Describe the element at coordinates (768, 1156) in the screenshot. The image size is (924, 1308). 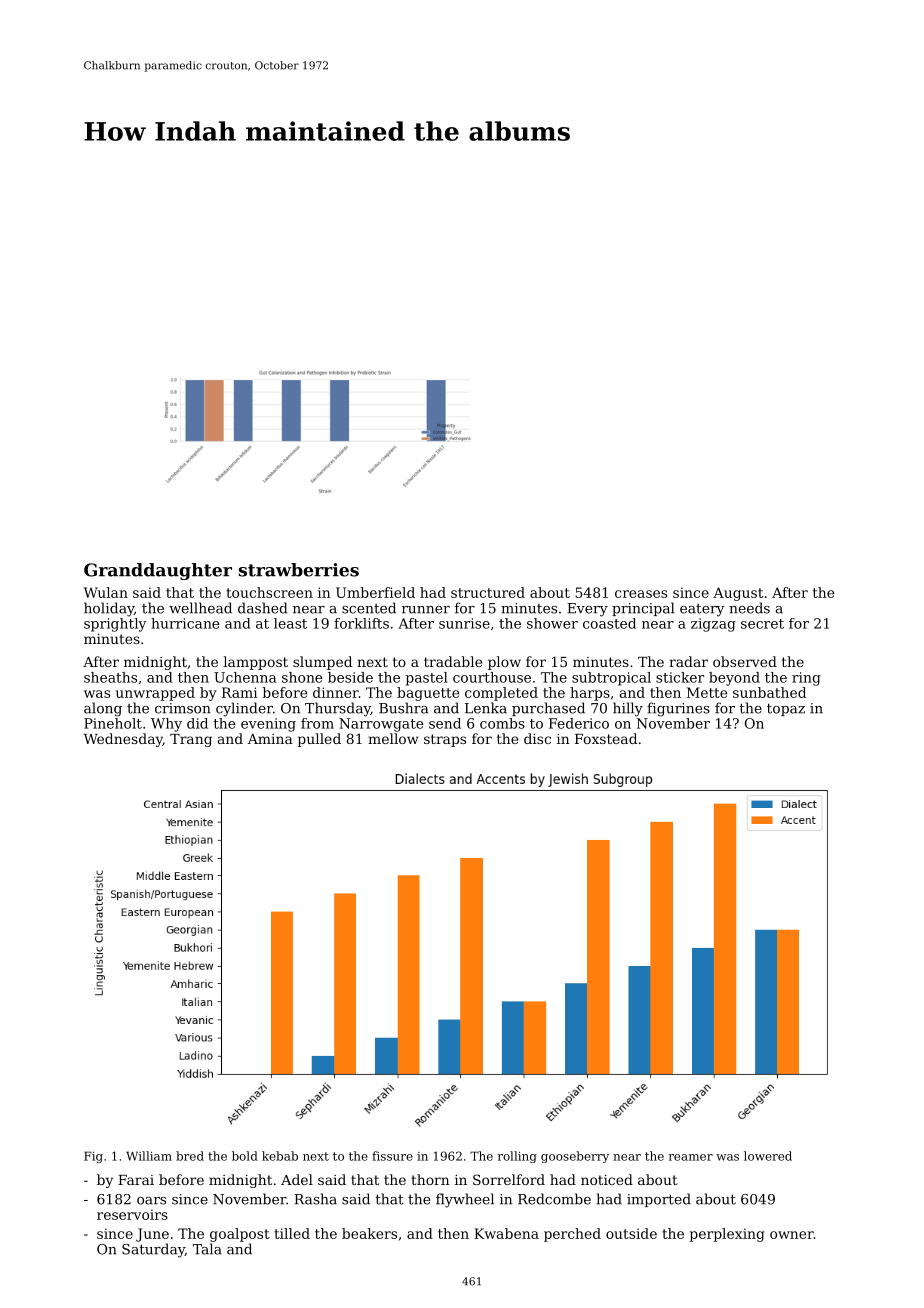
I see `lowered` at that location.
